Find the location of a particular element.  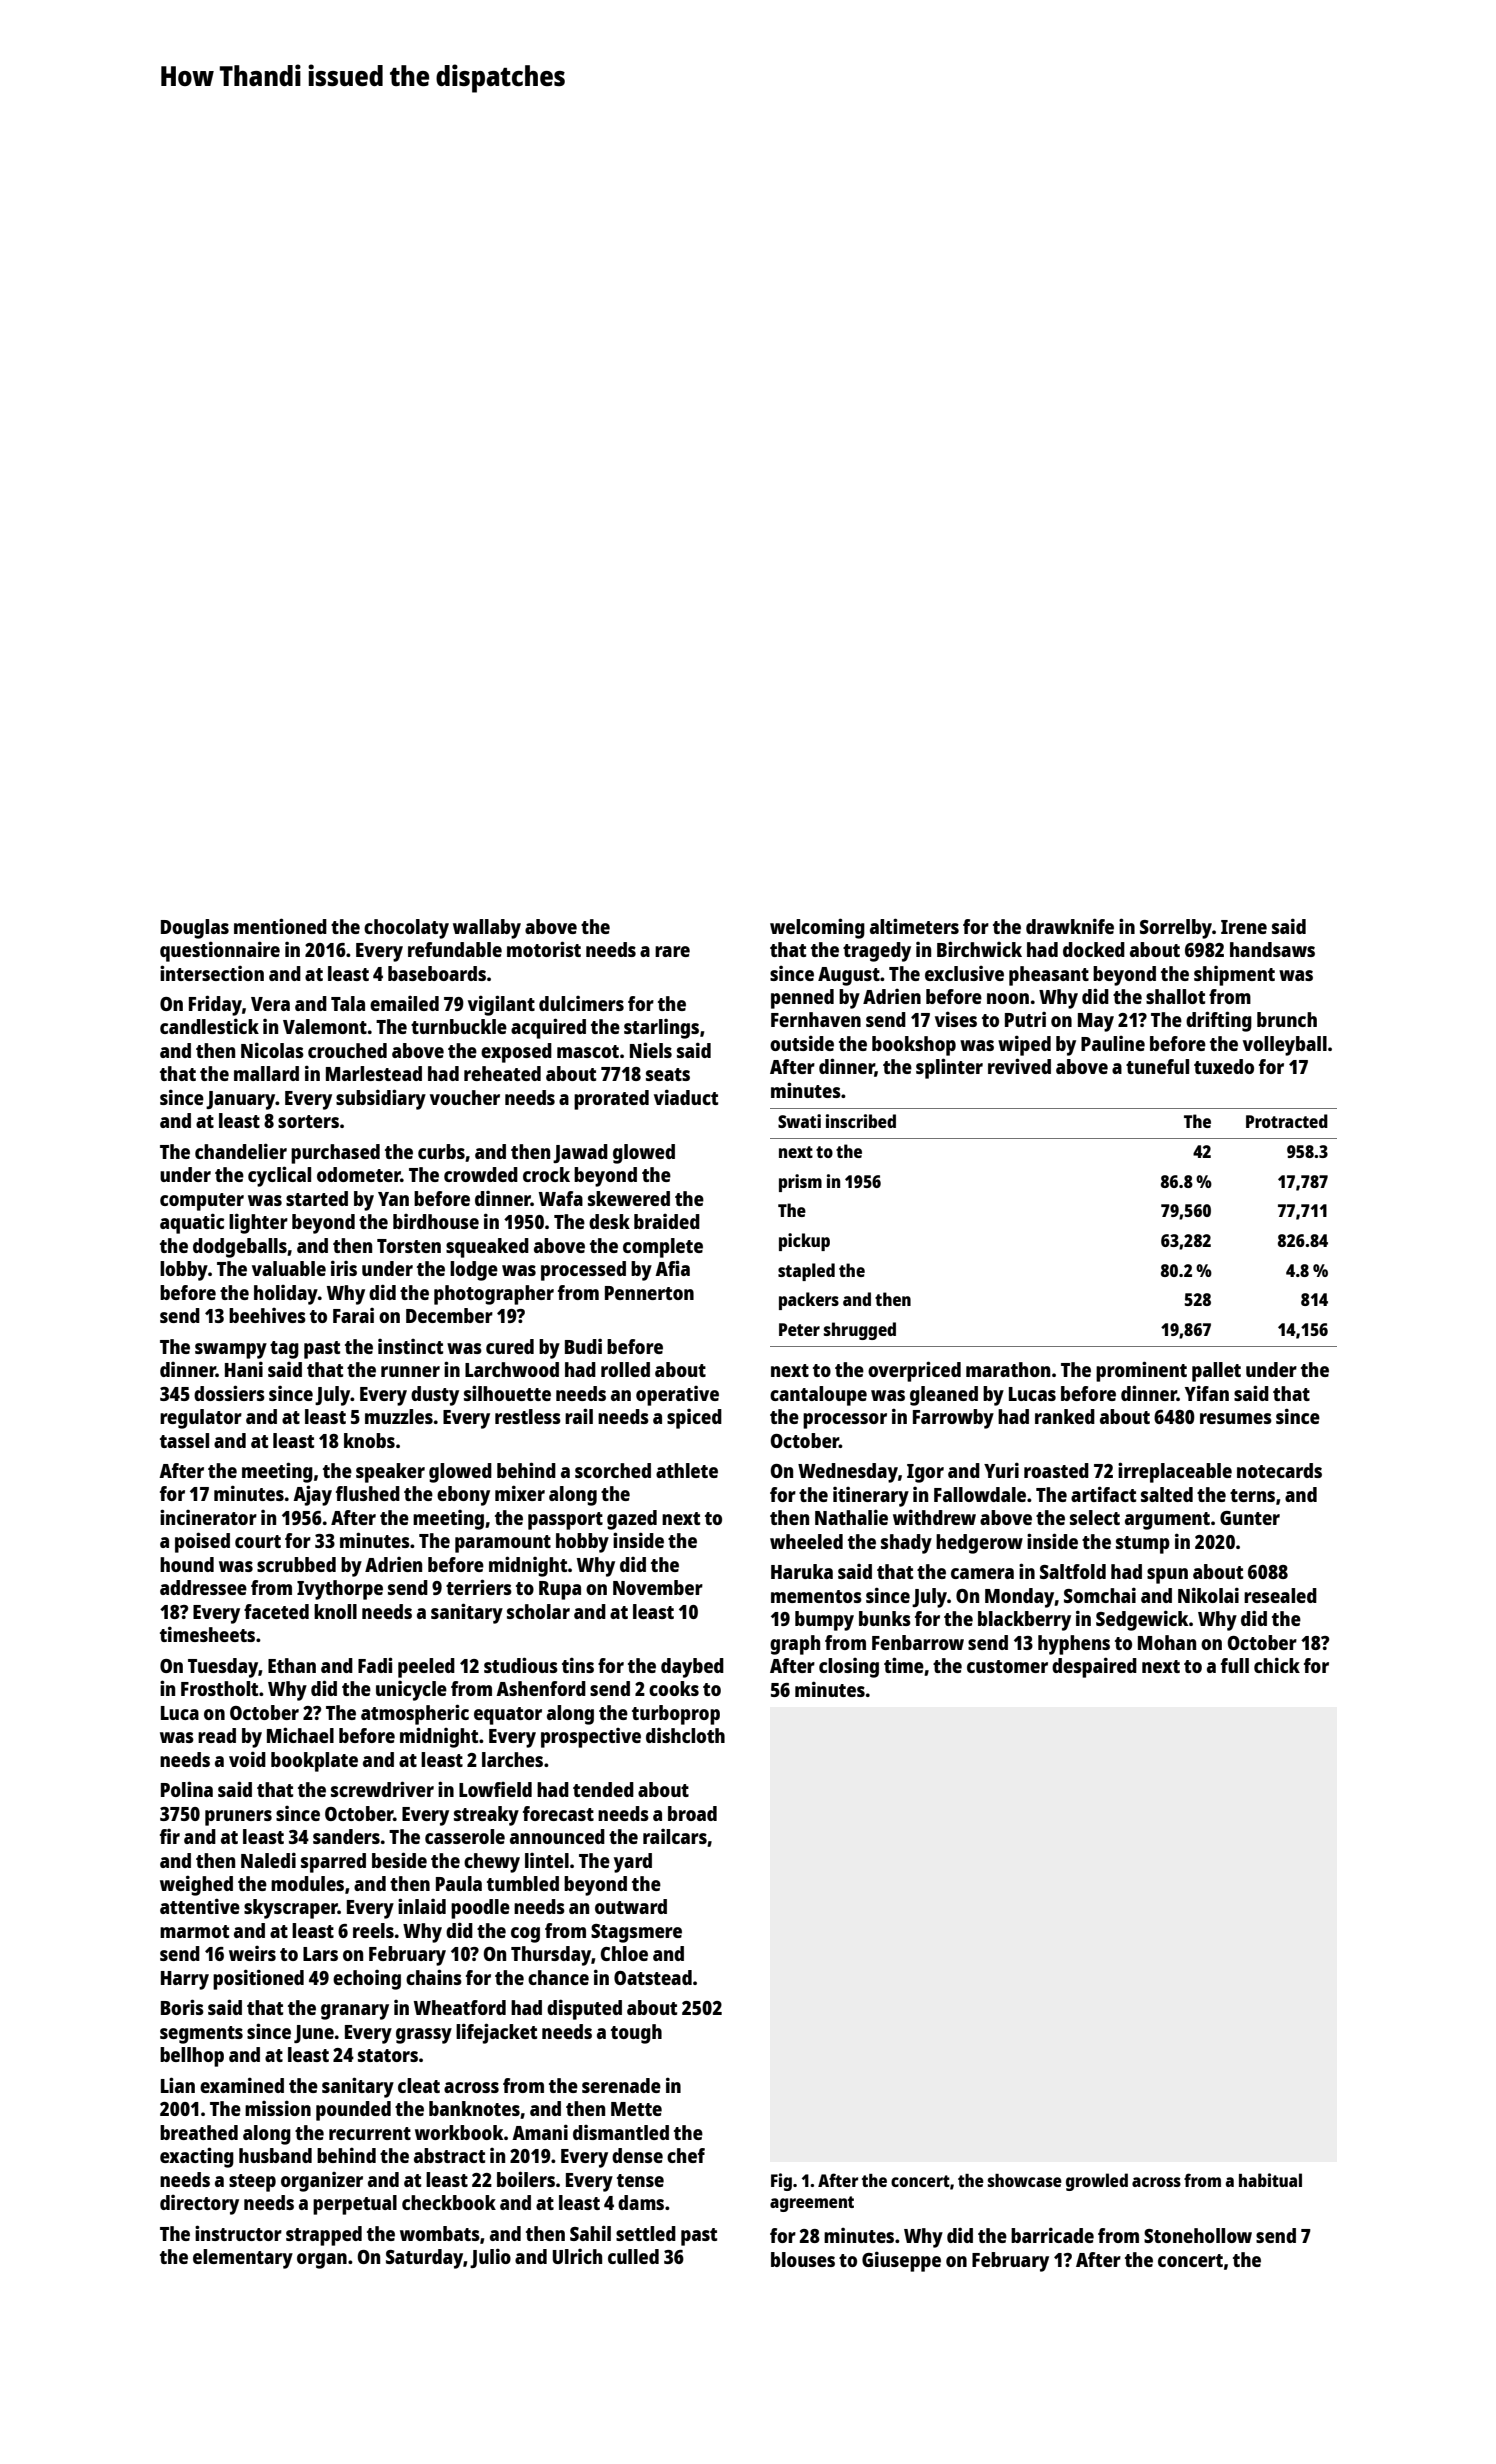

rare is located at coordinates (672, 951).
